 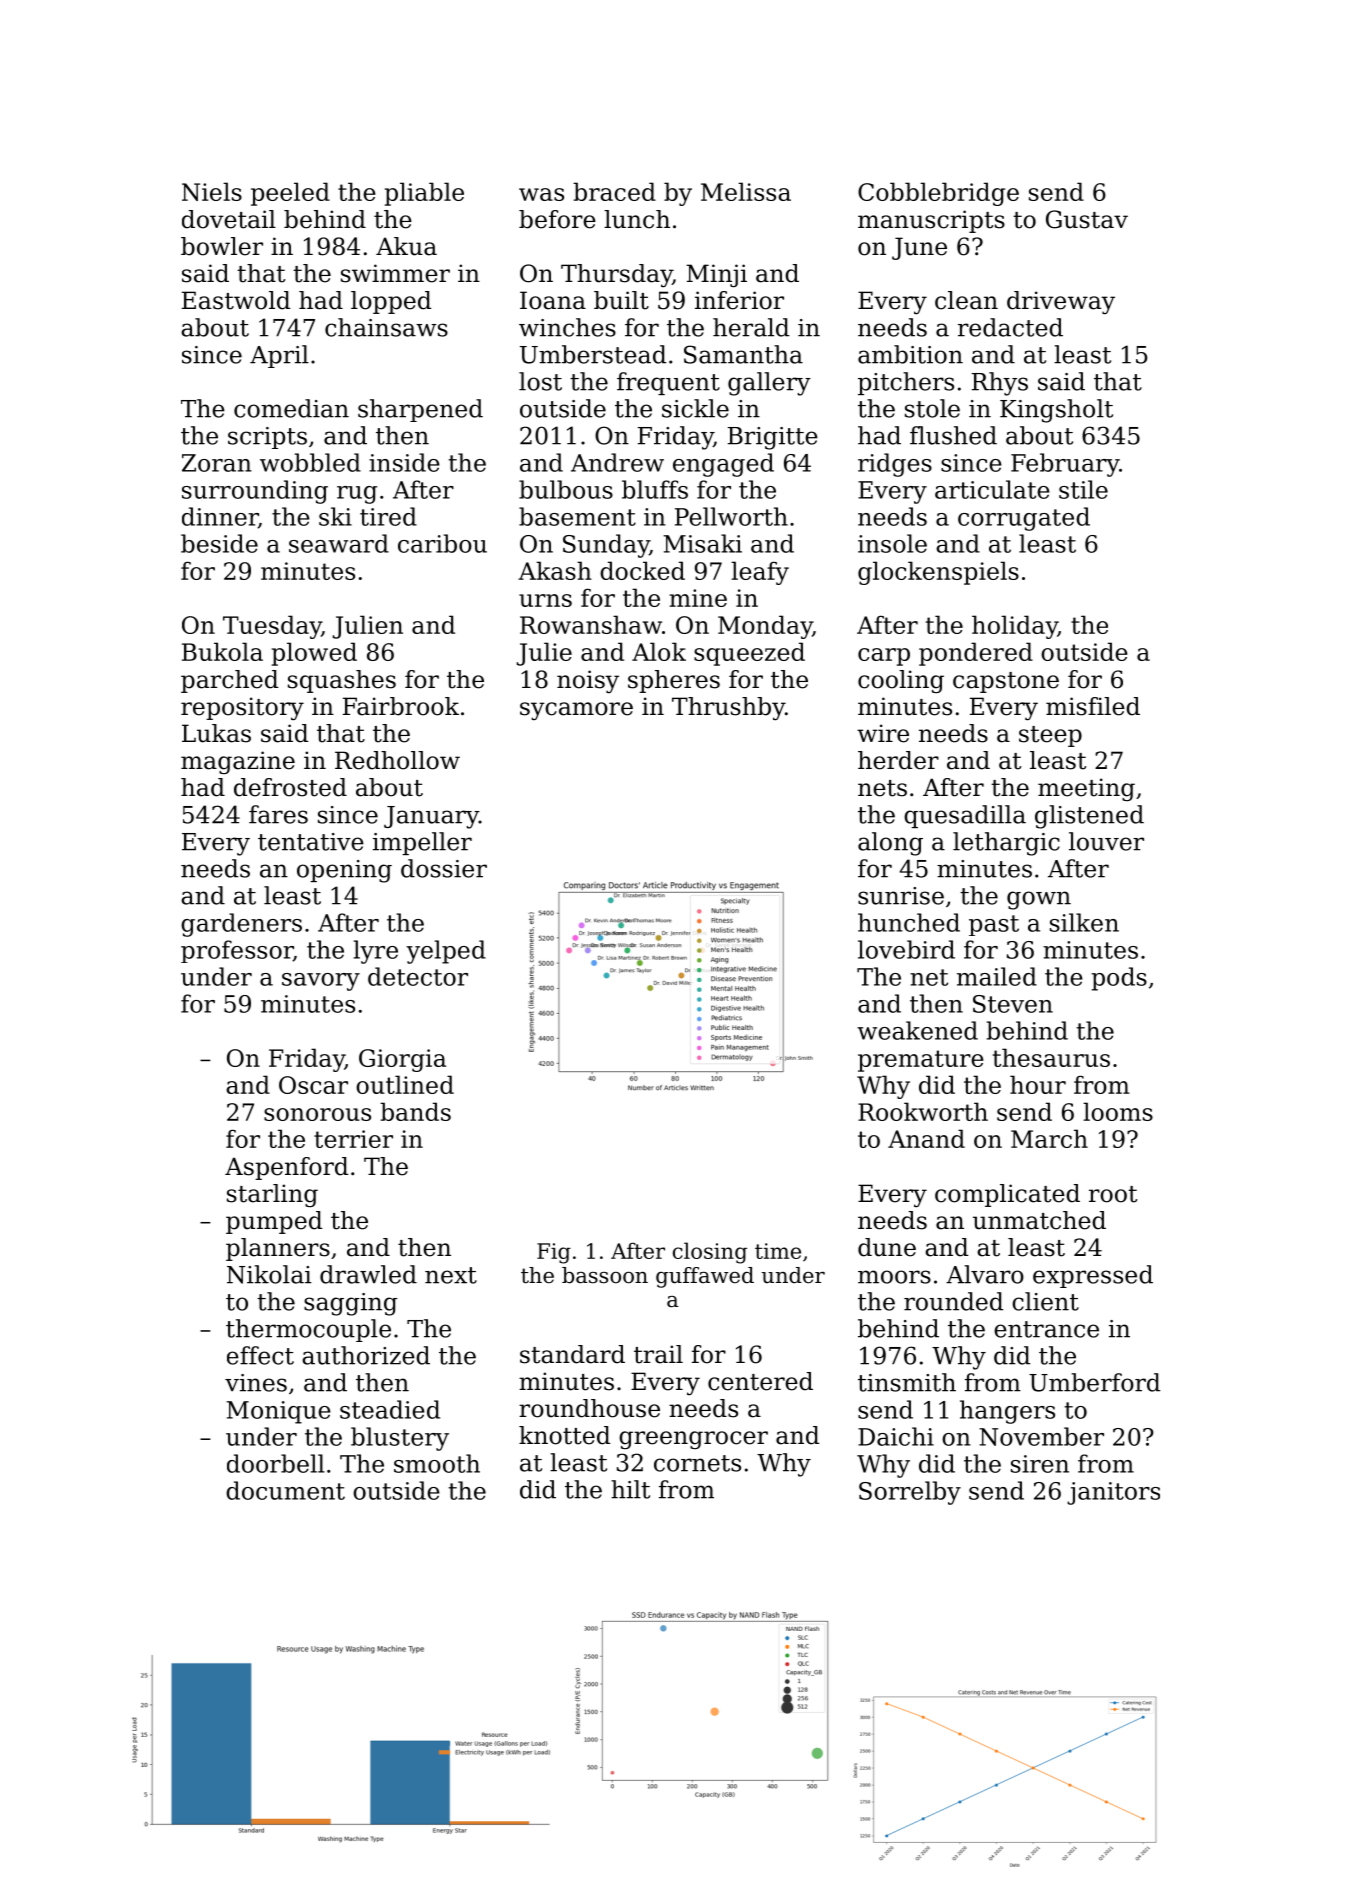 I want to click on professor, so click(x=237, y=951).
